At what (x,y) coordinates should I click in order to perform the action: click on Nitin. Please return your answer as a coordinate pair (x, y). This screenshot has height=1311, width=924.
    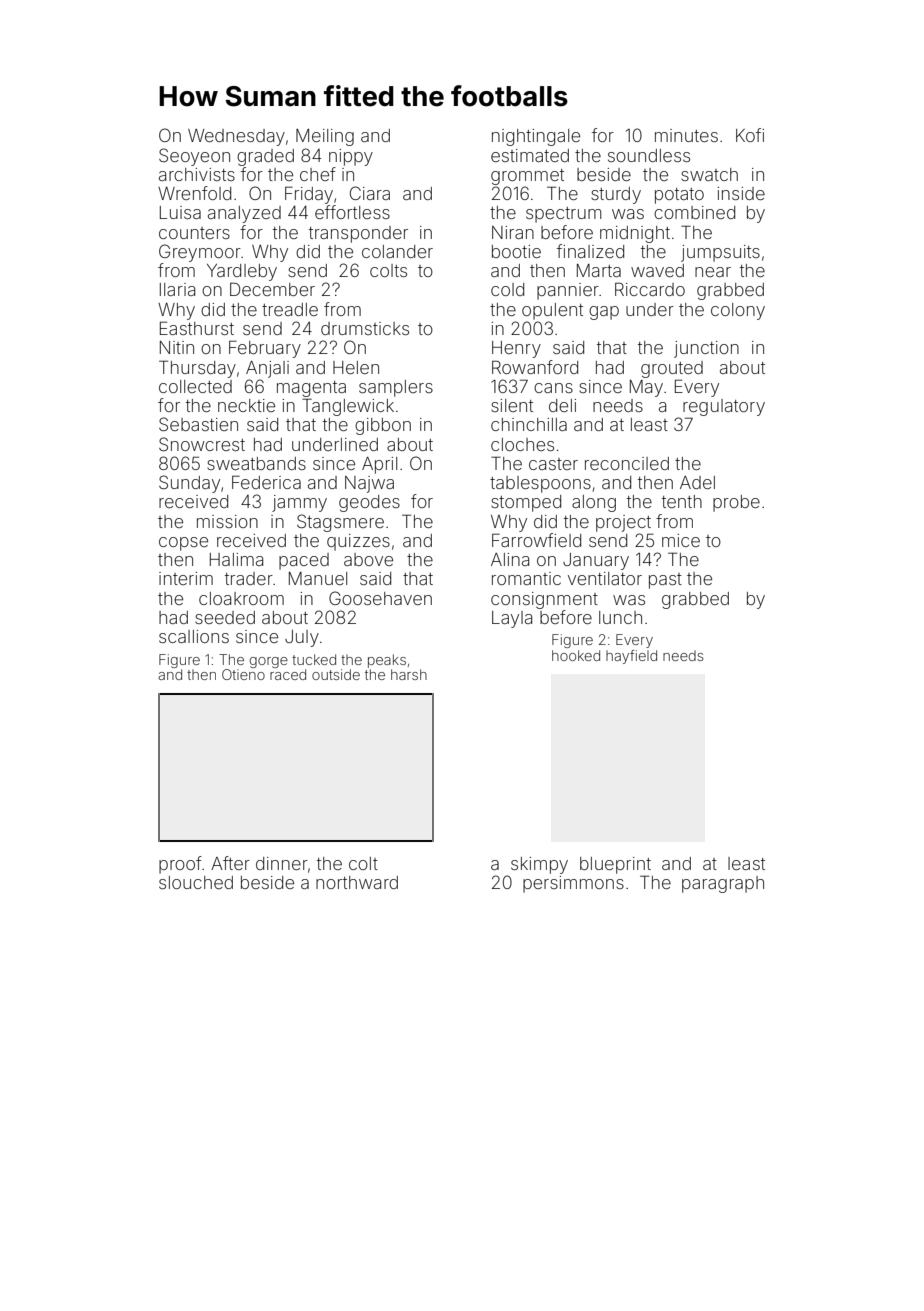
    Looking at the image, I should click on (177, 347).
